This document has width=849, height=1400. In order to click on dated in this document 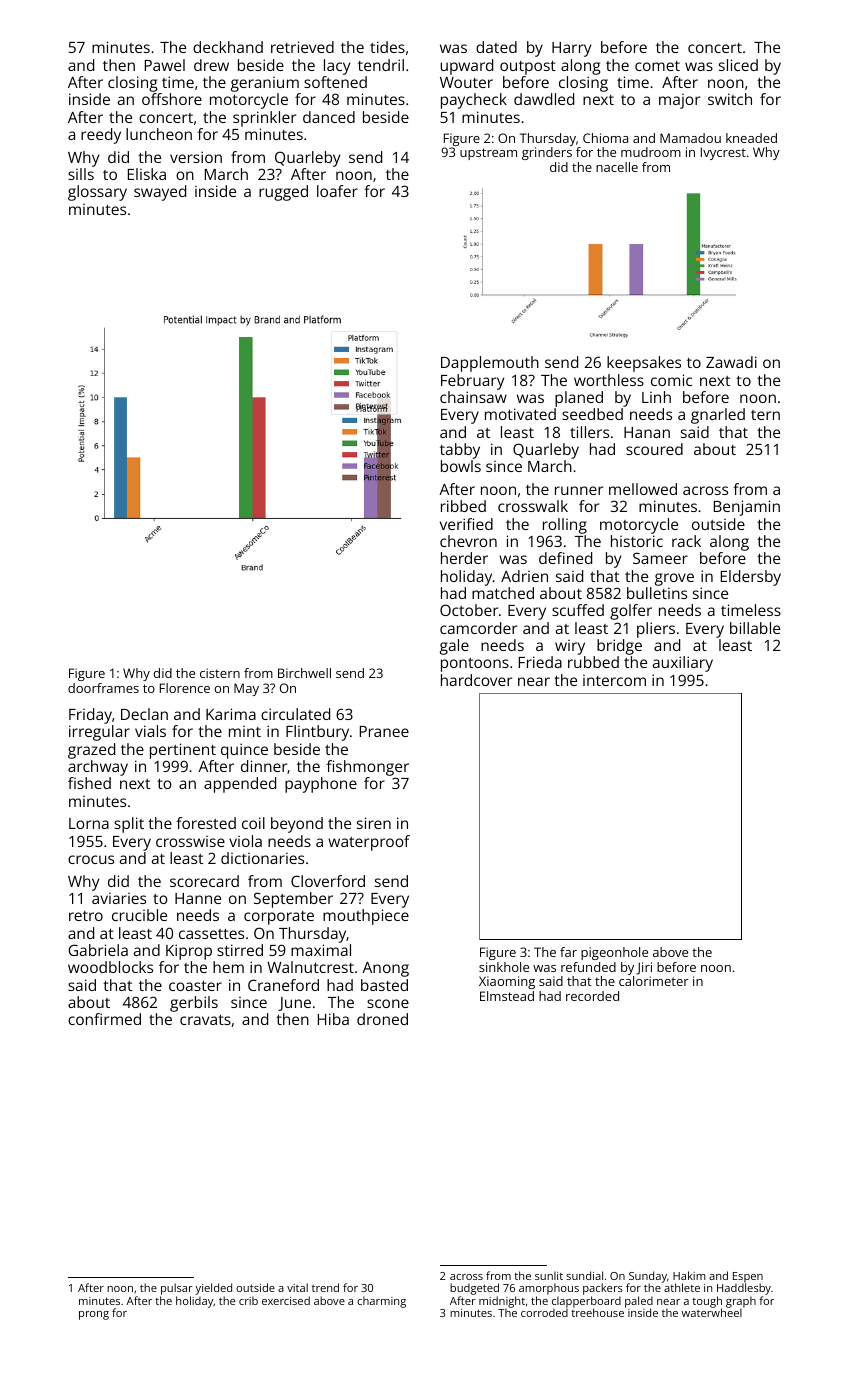, I will do `click(496, 47)`.
